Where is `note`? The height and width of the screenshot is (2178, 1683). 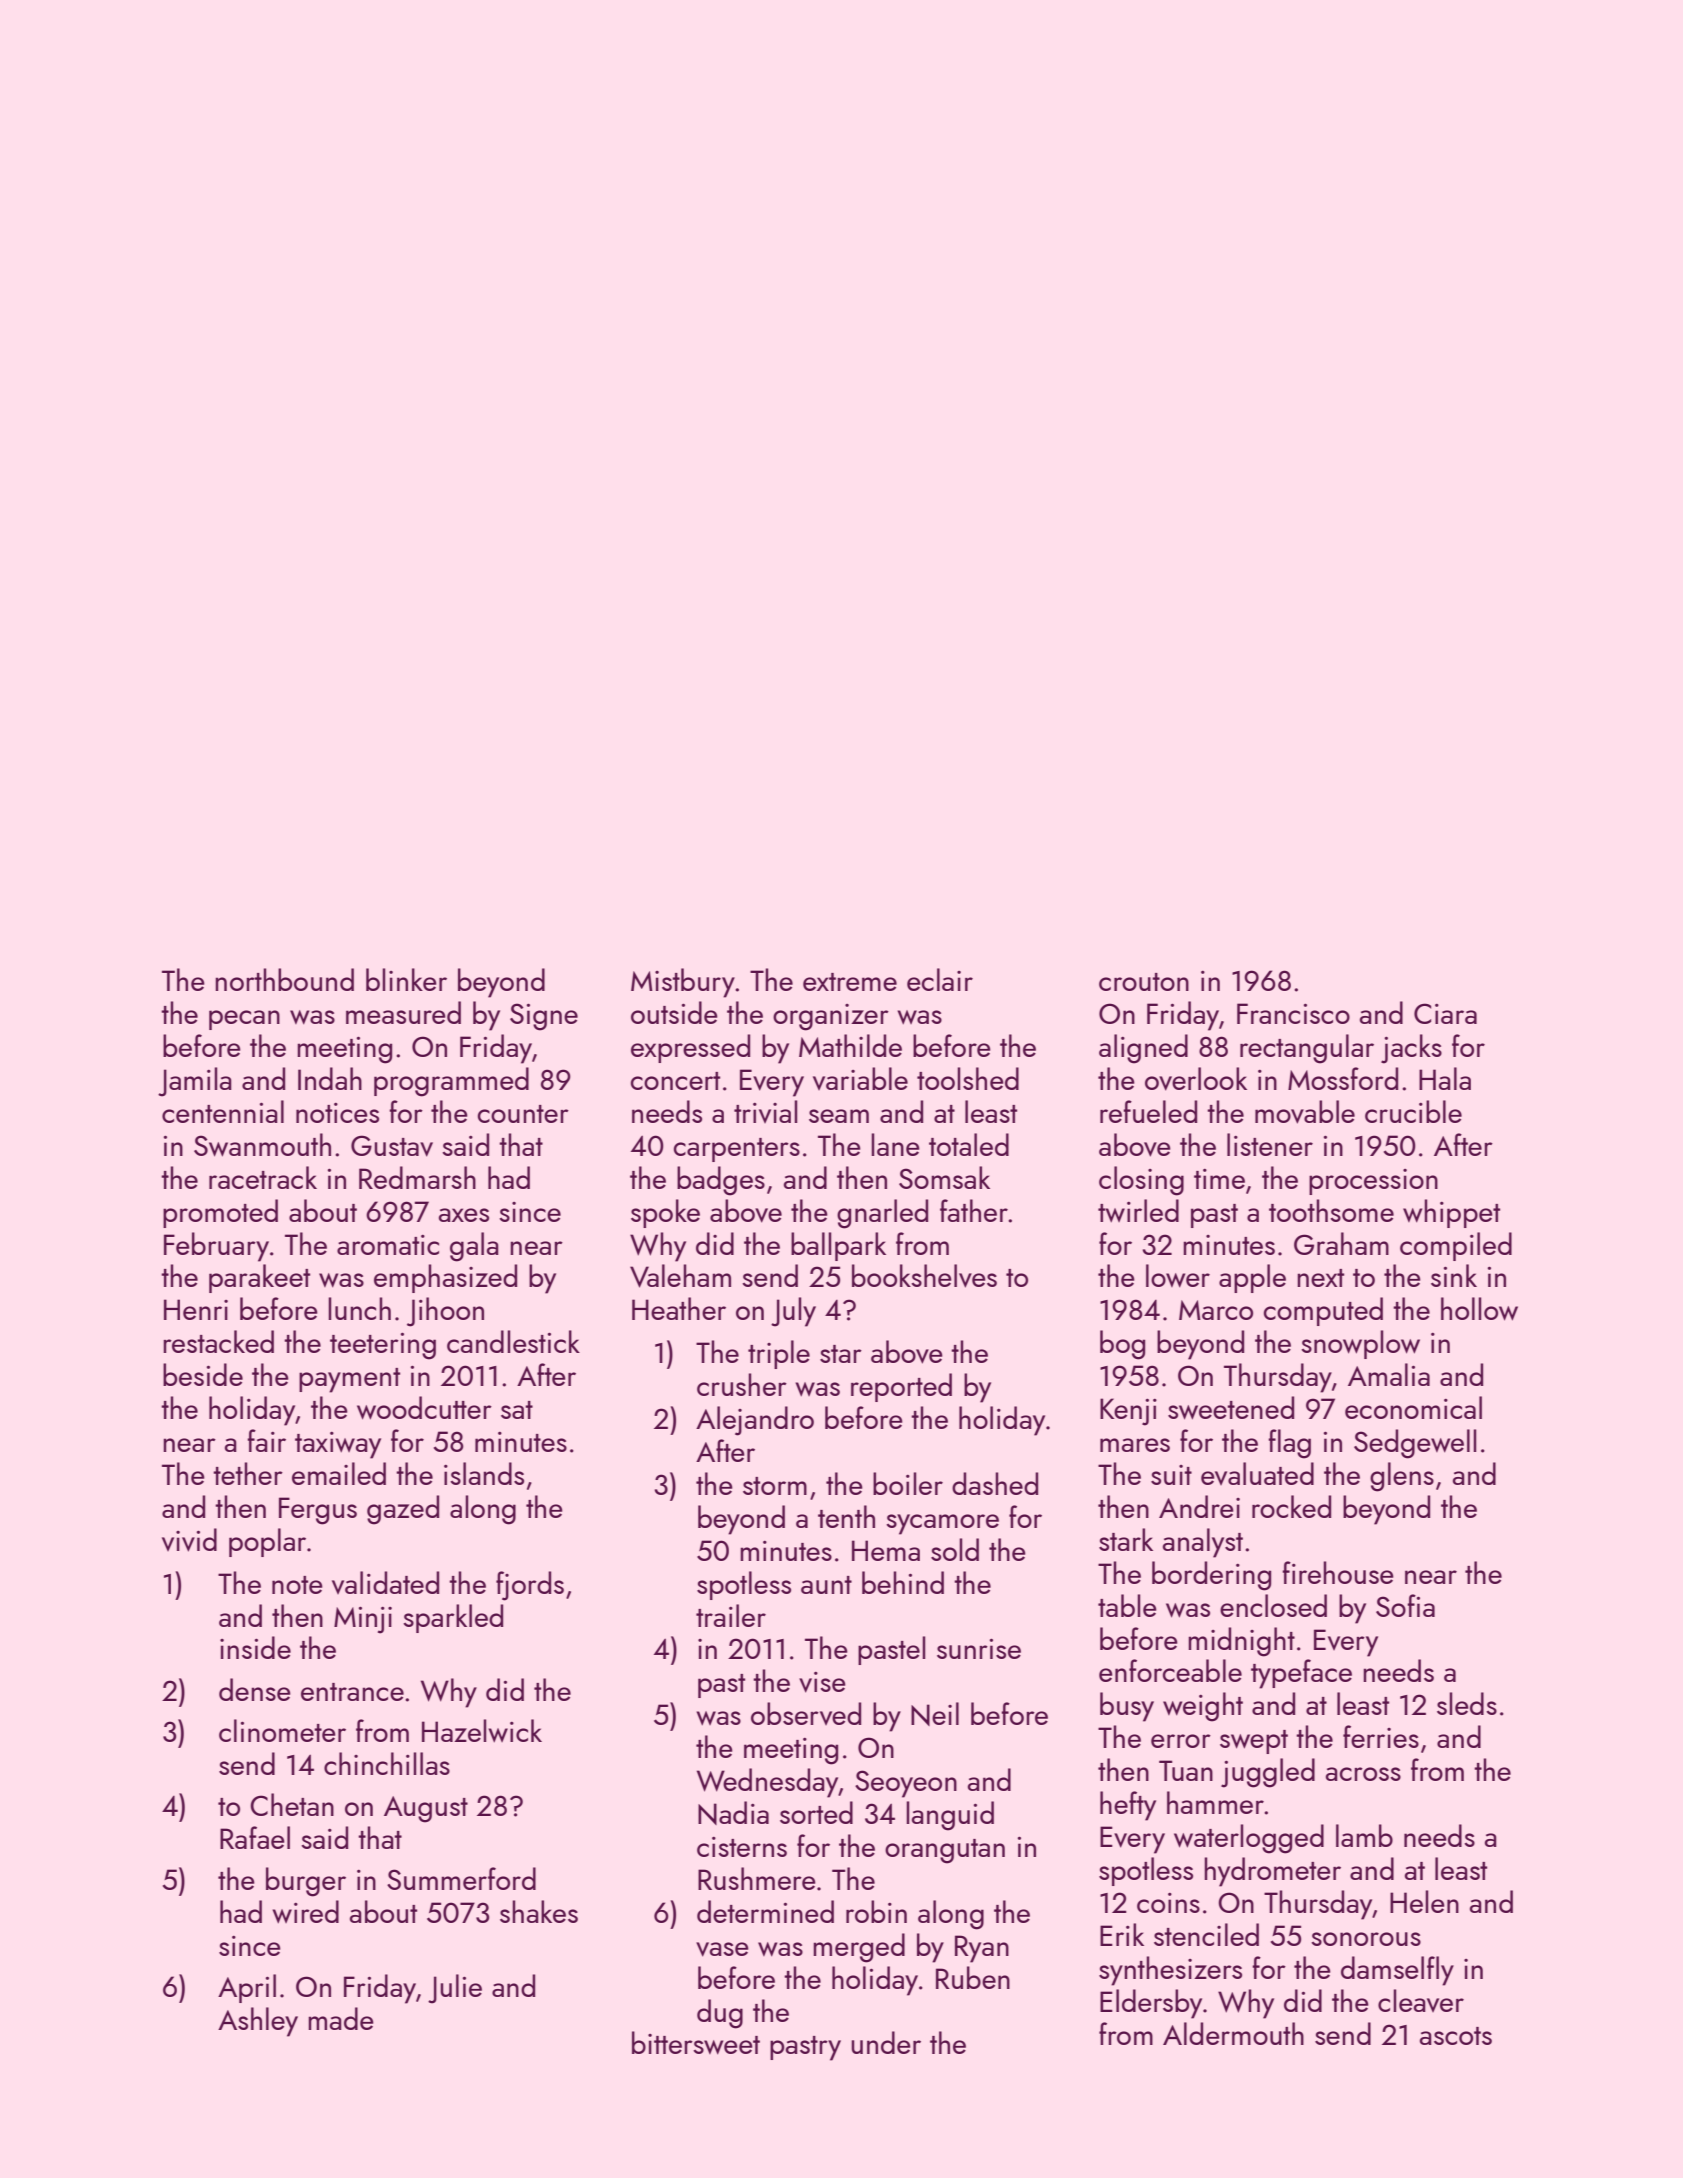
note is located at coordinates (297, 1585).
